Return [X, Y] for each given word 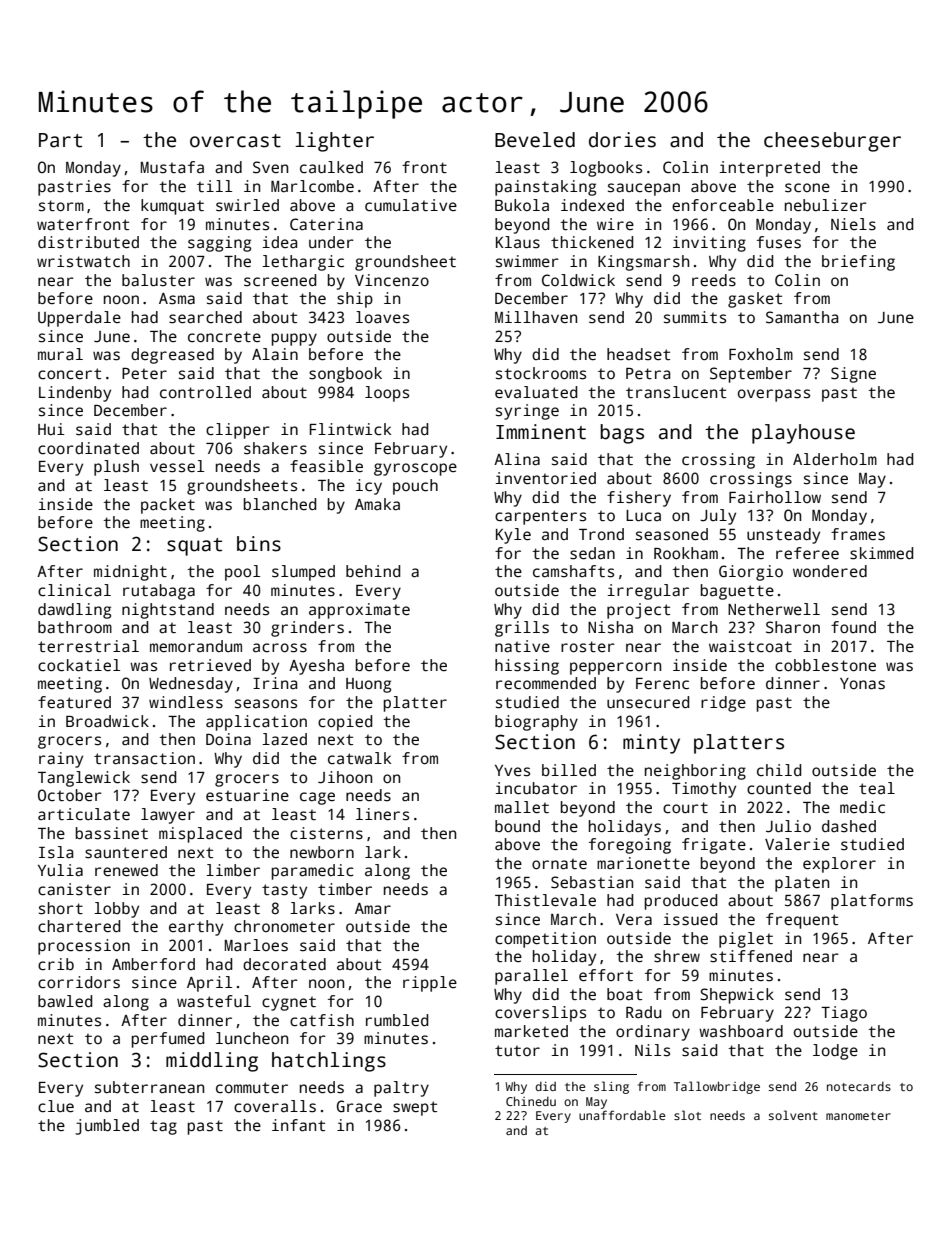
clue [56, 1106]
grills [522, 629]
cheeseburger [832, 142]
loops [387, 394]
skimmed [881, 553]
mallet [522, 807]
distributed [88, 242]
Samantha [802, 317]
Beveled [535, 140]
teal [877, 788]
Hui [51, 429]
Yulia [60, 870]
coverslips [540, 1014]
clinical [74, 590]
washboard [741, 1031]
